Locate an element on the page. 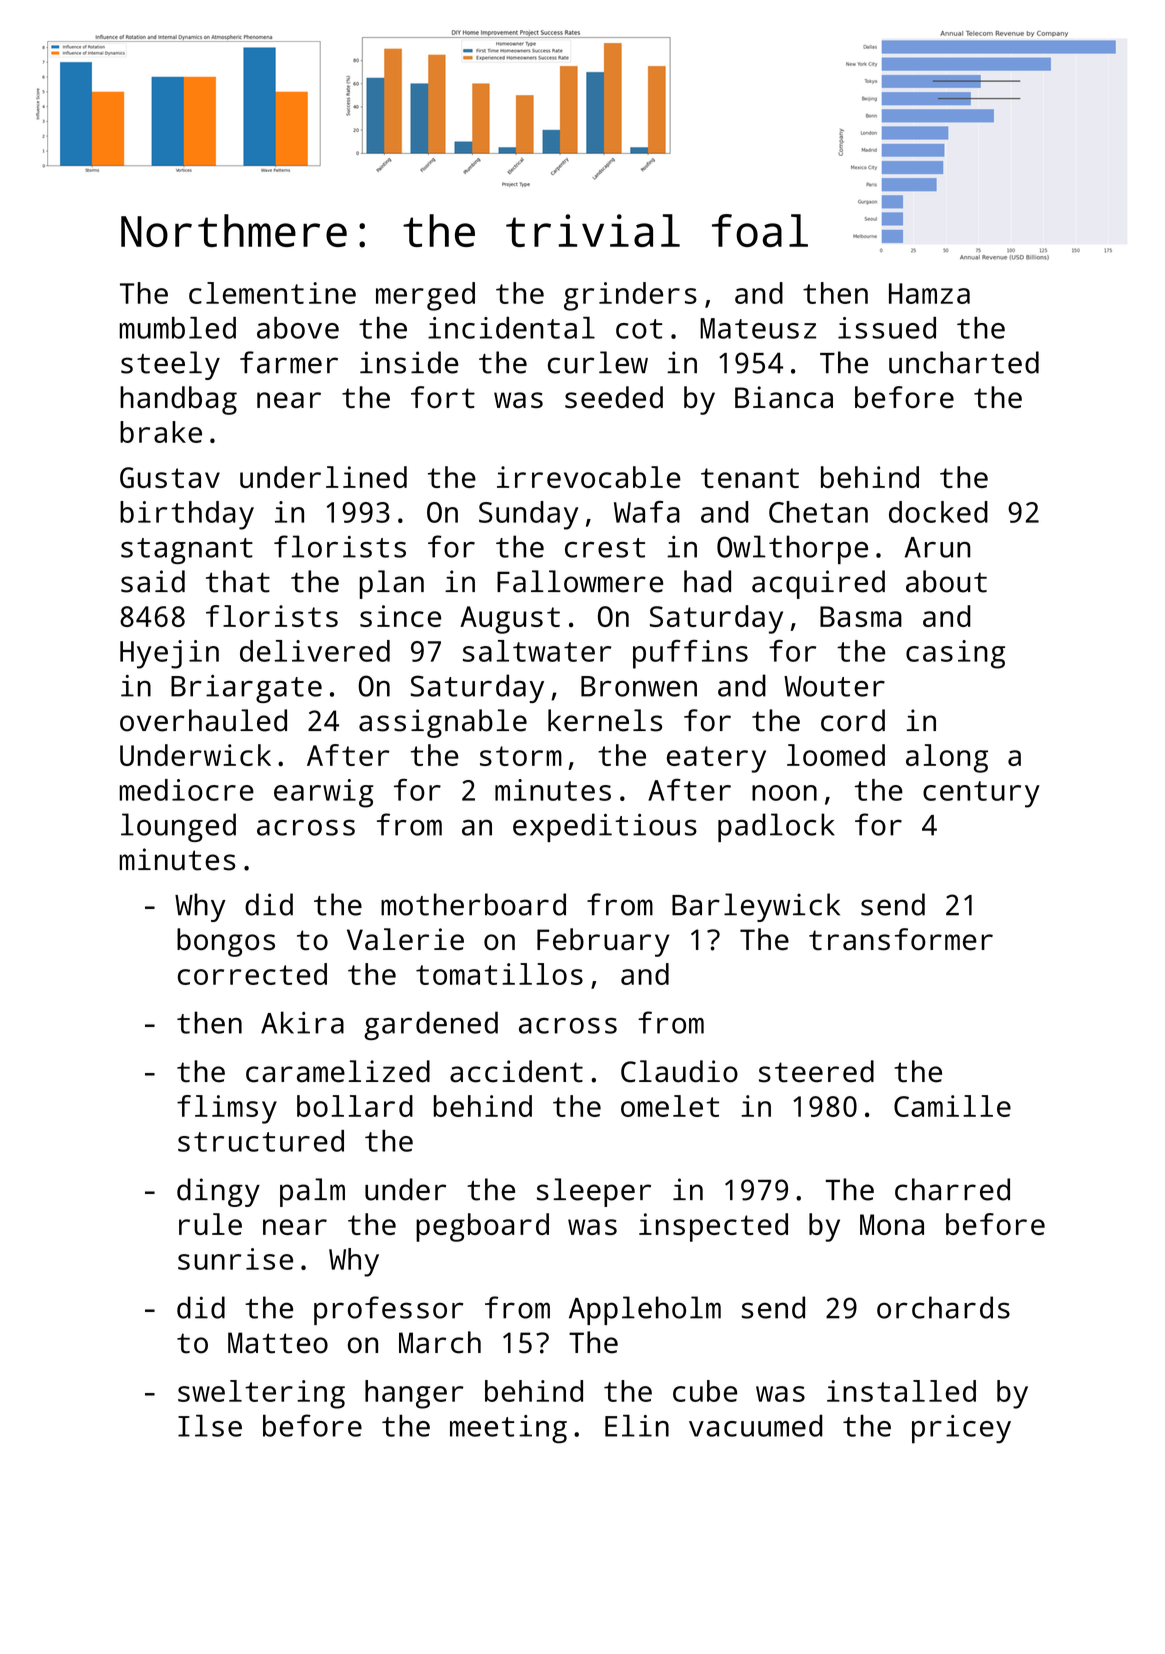 Image resolution: width=1165 pixels, height=1654 pixels. inspected is located at coordinates (713, 1227).
